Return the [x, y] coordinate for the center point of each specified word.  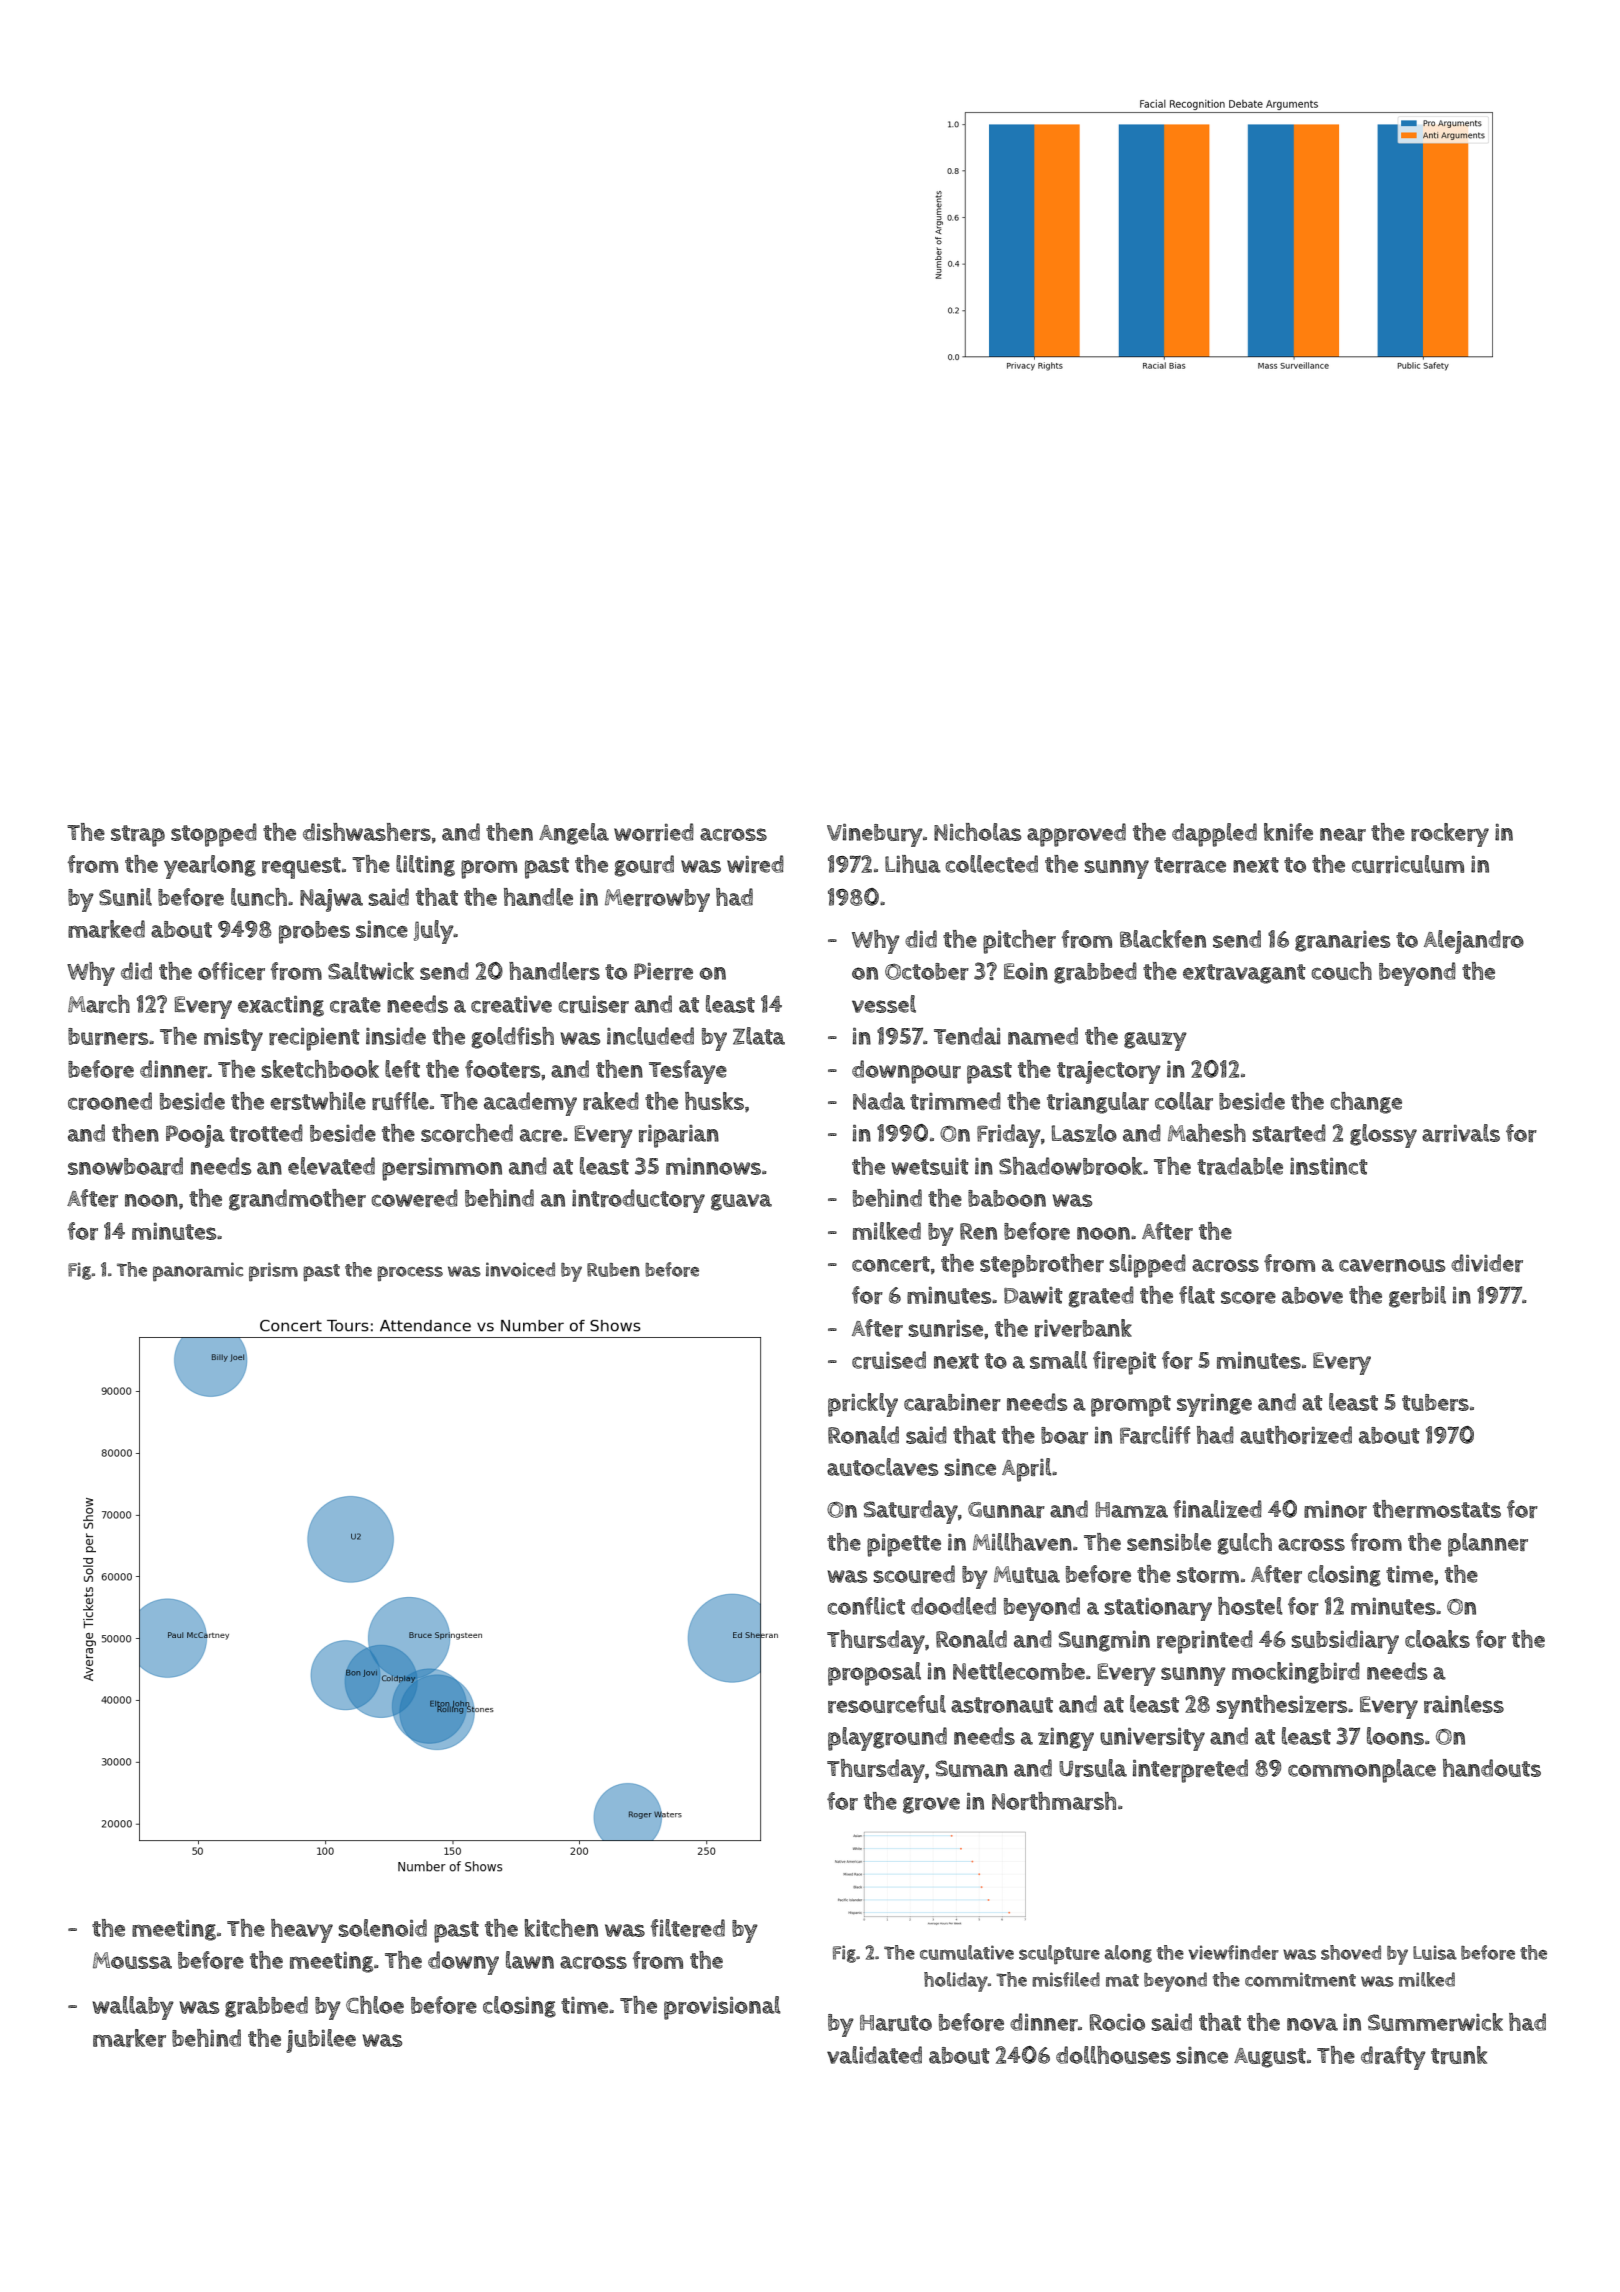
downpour [906, 1072]
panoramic [198, 1272]
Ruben [613, 1270]
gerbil [1417, 1297]
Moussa [132, 1960]
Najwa [331, 900]
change [1366, 1103]
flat [1197, 1295]
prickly [863, 1405]
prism [273, 1272]
